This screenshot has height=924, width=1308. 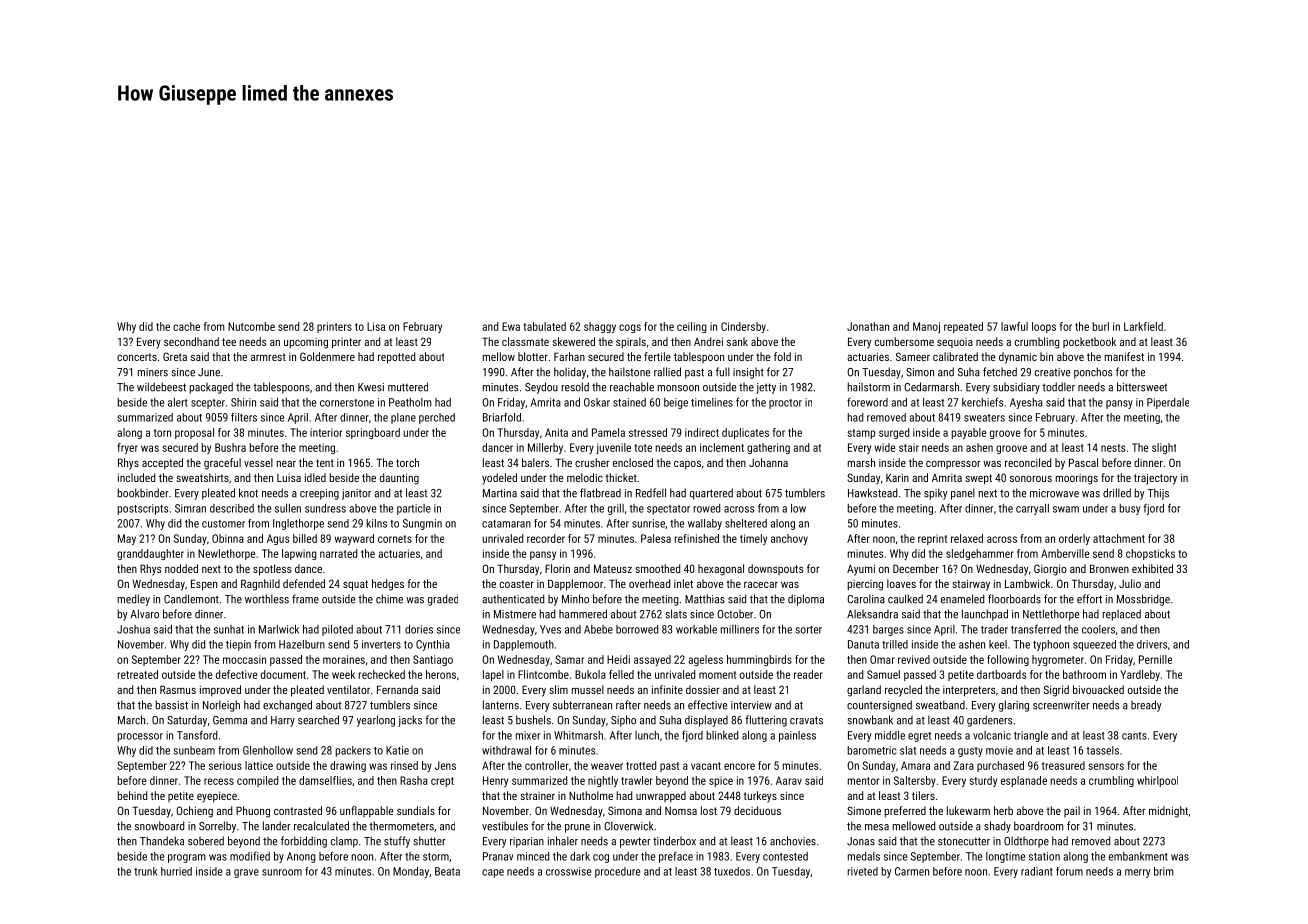 I want to click on filters, so click(x=244, y=417).
